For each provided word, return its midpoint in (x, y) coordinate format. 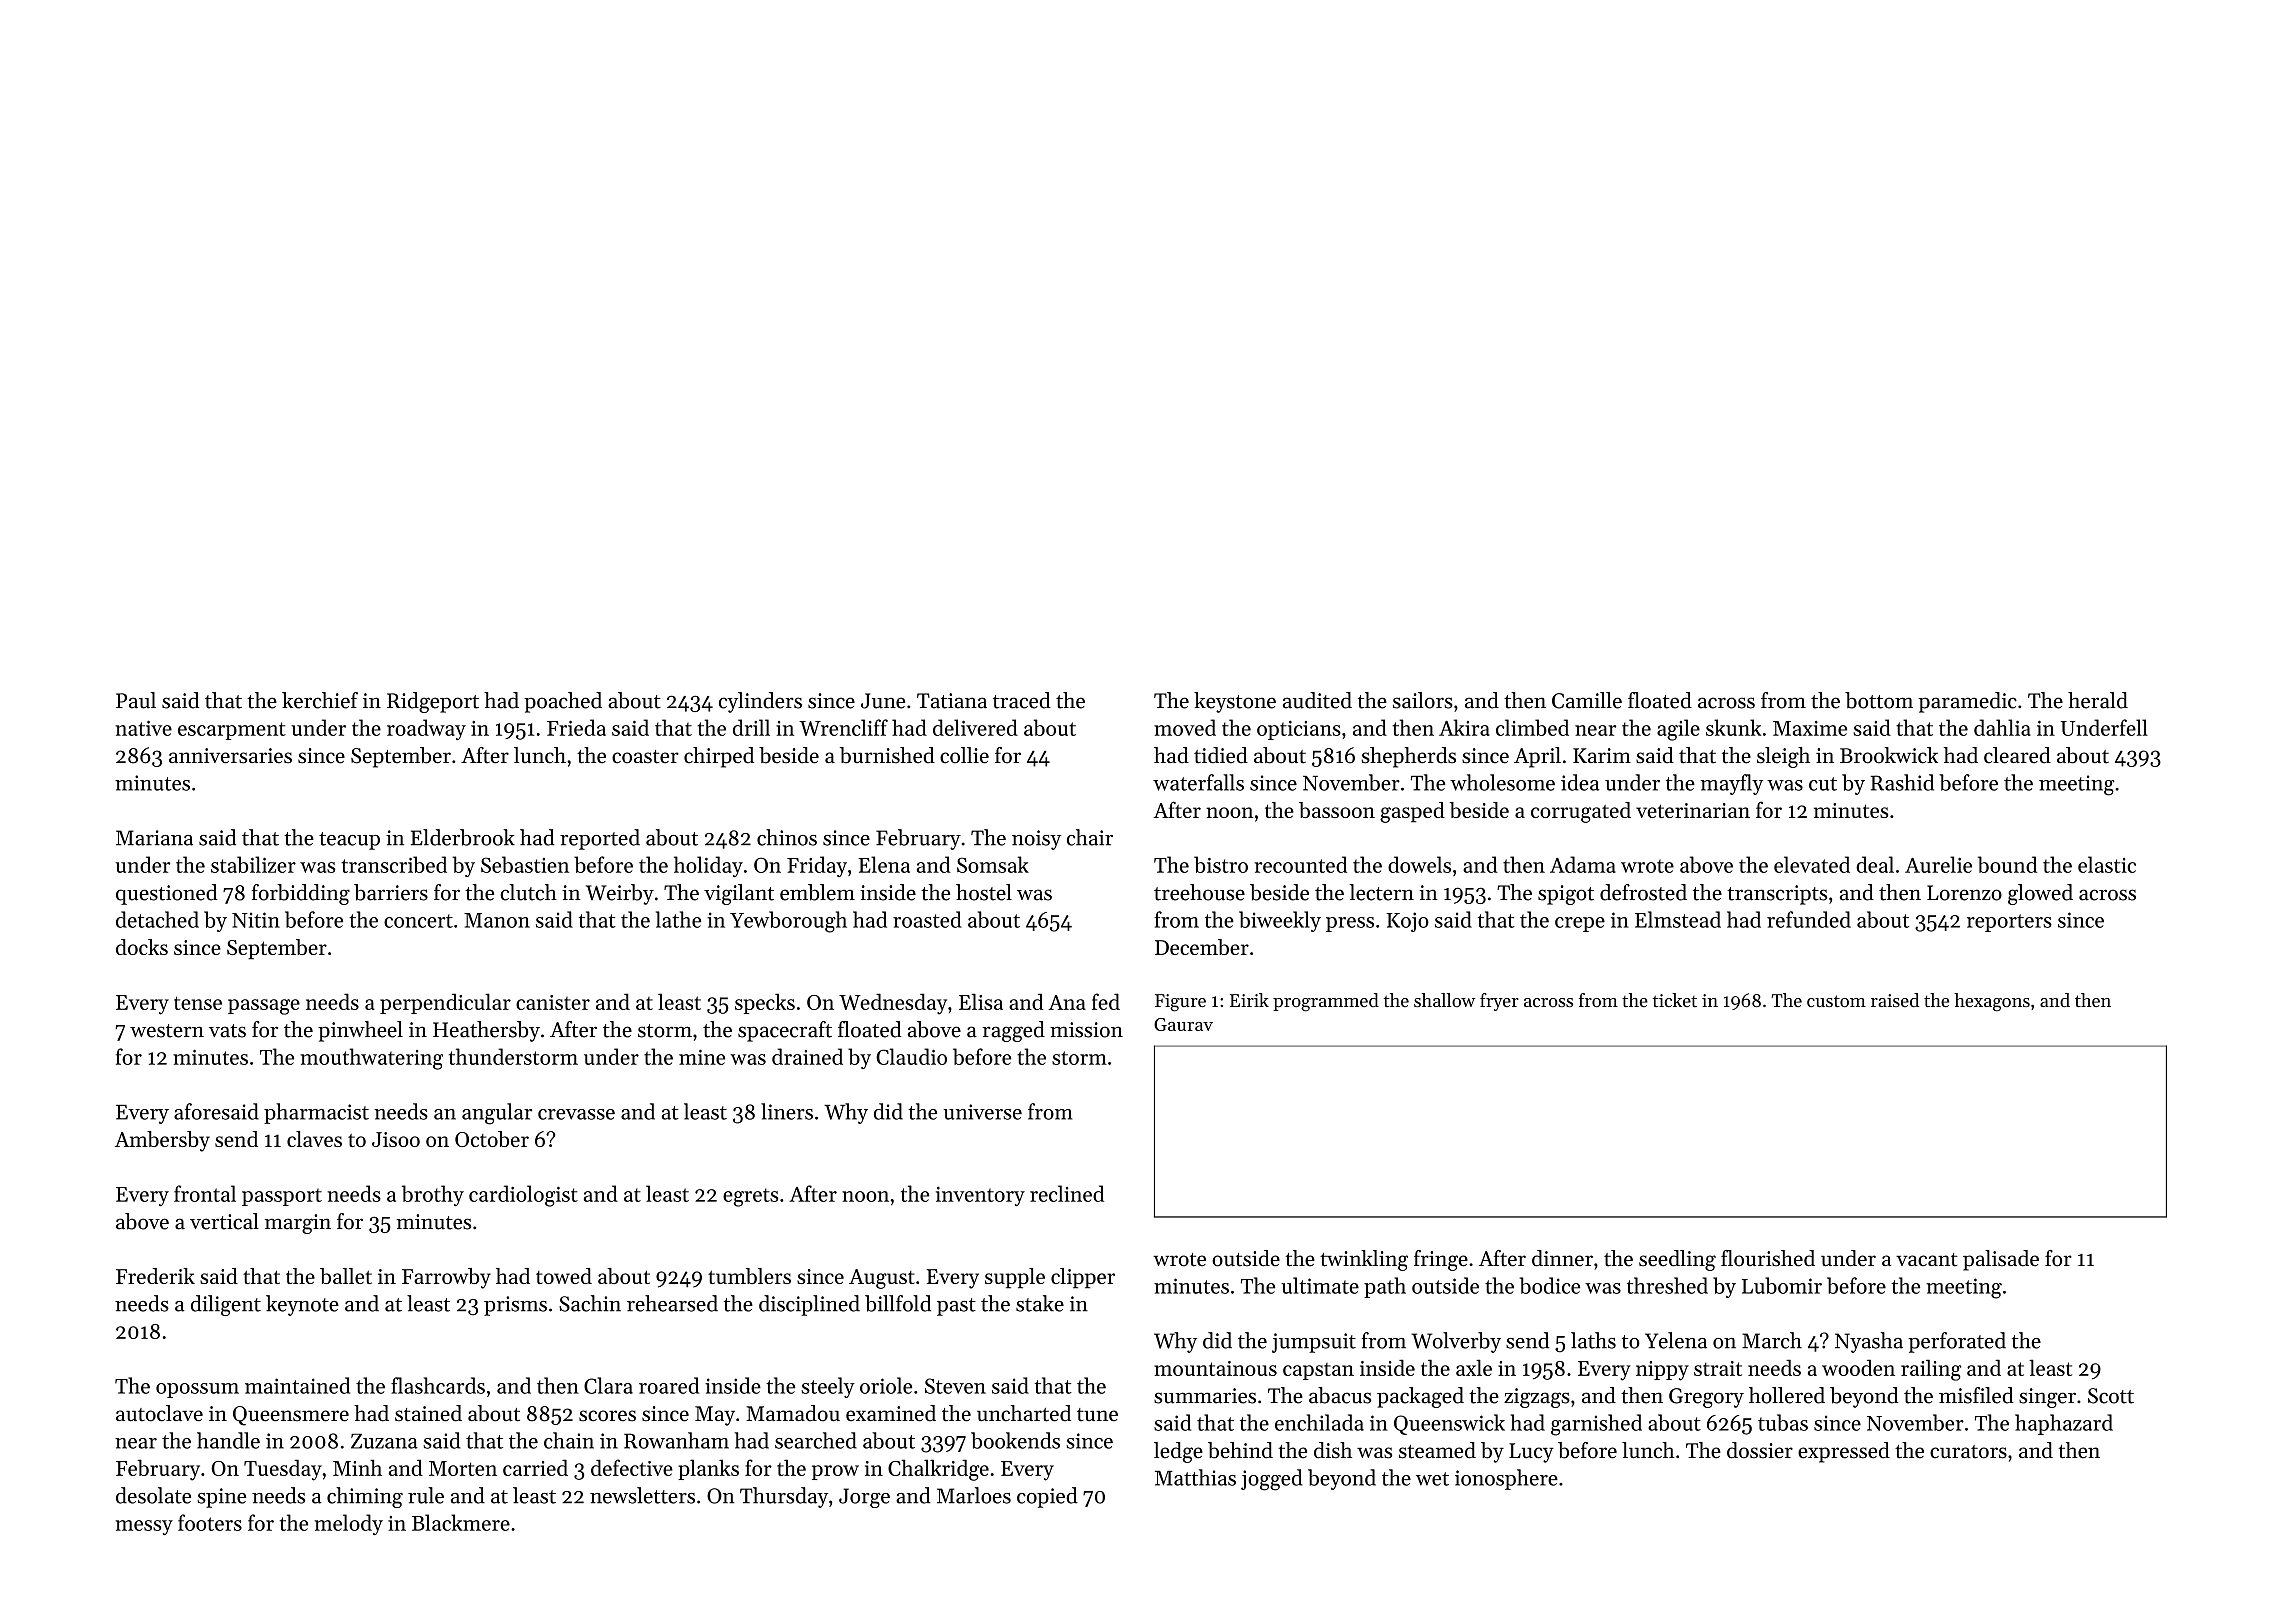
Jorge (864, 1498)
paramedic (1967, 702)
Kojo (1407, 922)
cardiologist (523, 1196)
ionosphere (1506, 1479)
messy (144, 1527)
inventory (980, 1196)
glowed (2040, 894)
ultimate (1320, 1285)
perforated (1957, 1342)
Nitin (256, 920)
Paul (136, 700)
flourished (1768, 1258)
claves (314, 1139)
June (883, 701)
